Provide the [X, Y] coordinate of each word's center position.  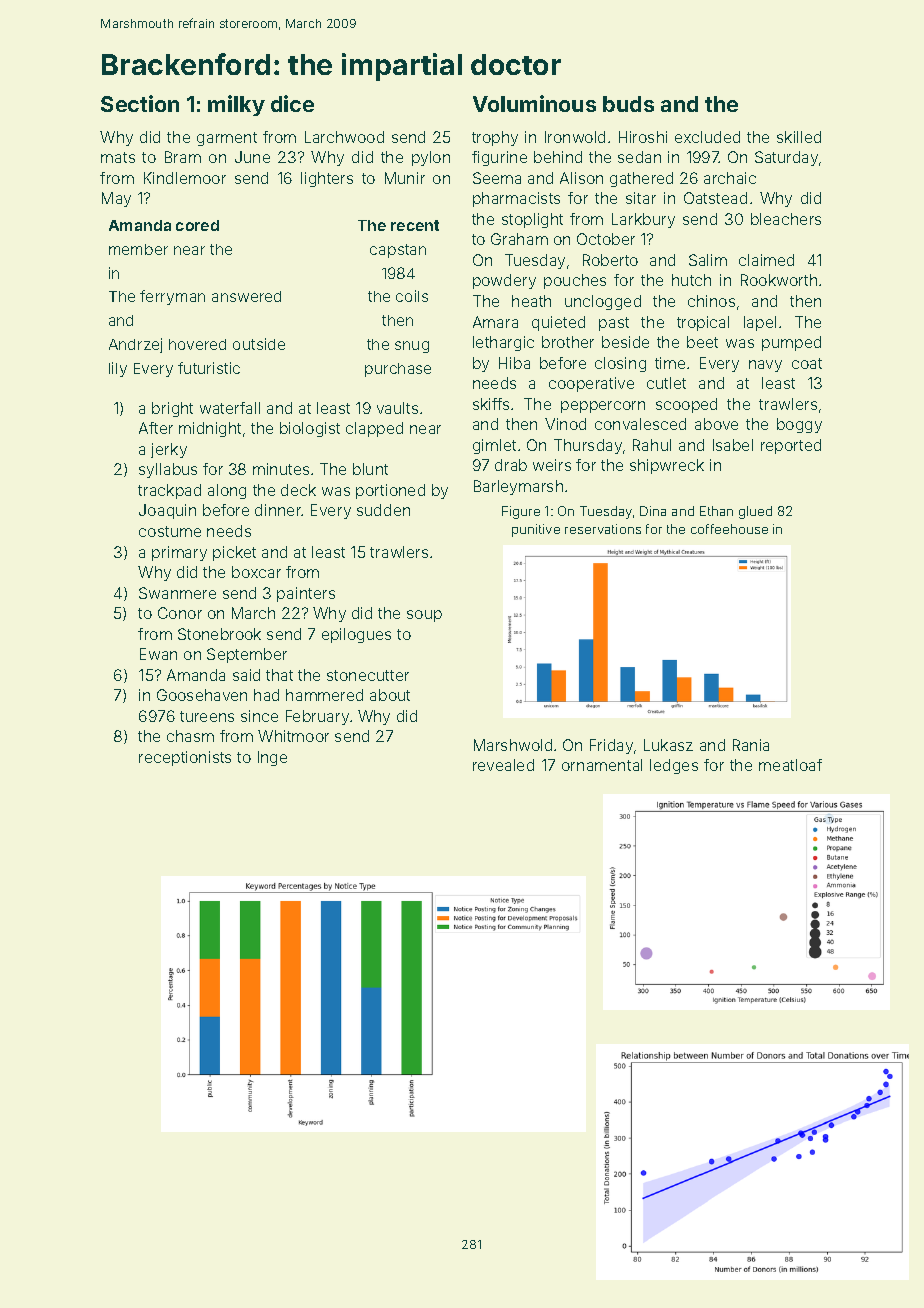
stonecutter [368, 675]
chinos [711, 301]
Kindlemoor [185, 178]
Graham [519, 239]
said [246, 675]
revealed [503, 765]
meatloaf [790, 765]
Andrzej [135, 345]
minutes [281, 469]
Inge [272, 758]
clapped [374, 429]
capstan [398, 251]
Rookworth [779, 280]
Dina [653, 511]
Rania [751, 745]
